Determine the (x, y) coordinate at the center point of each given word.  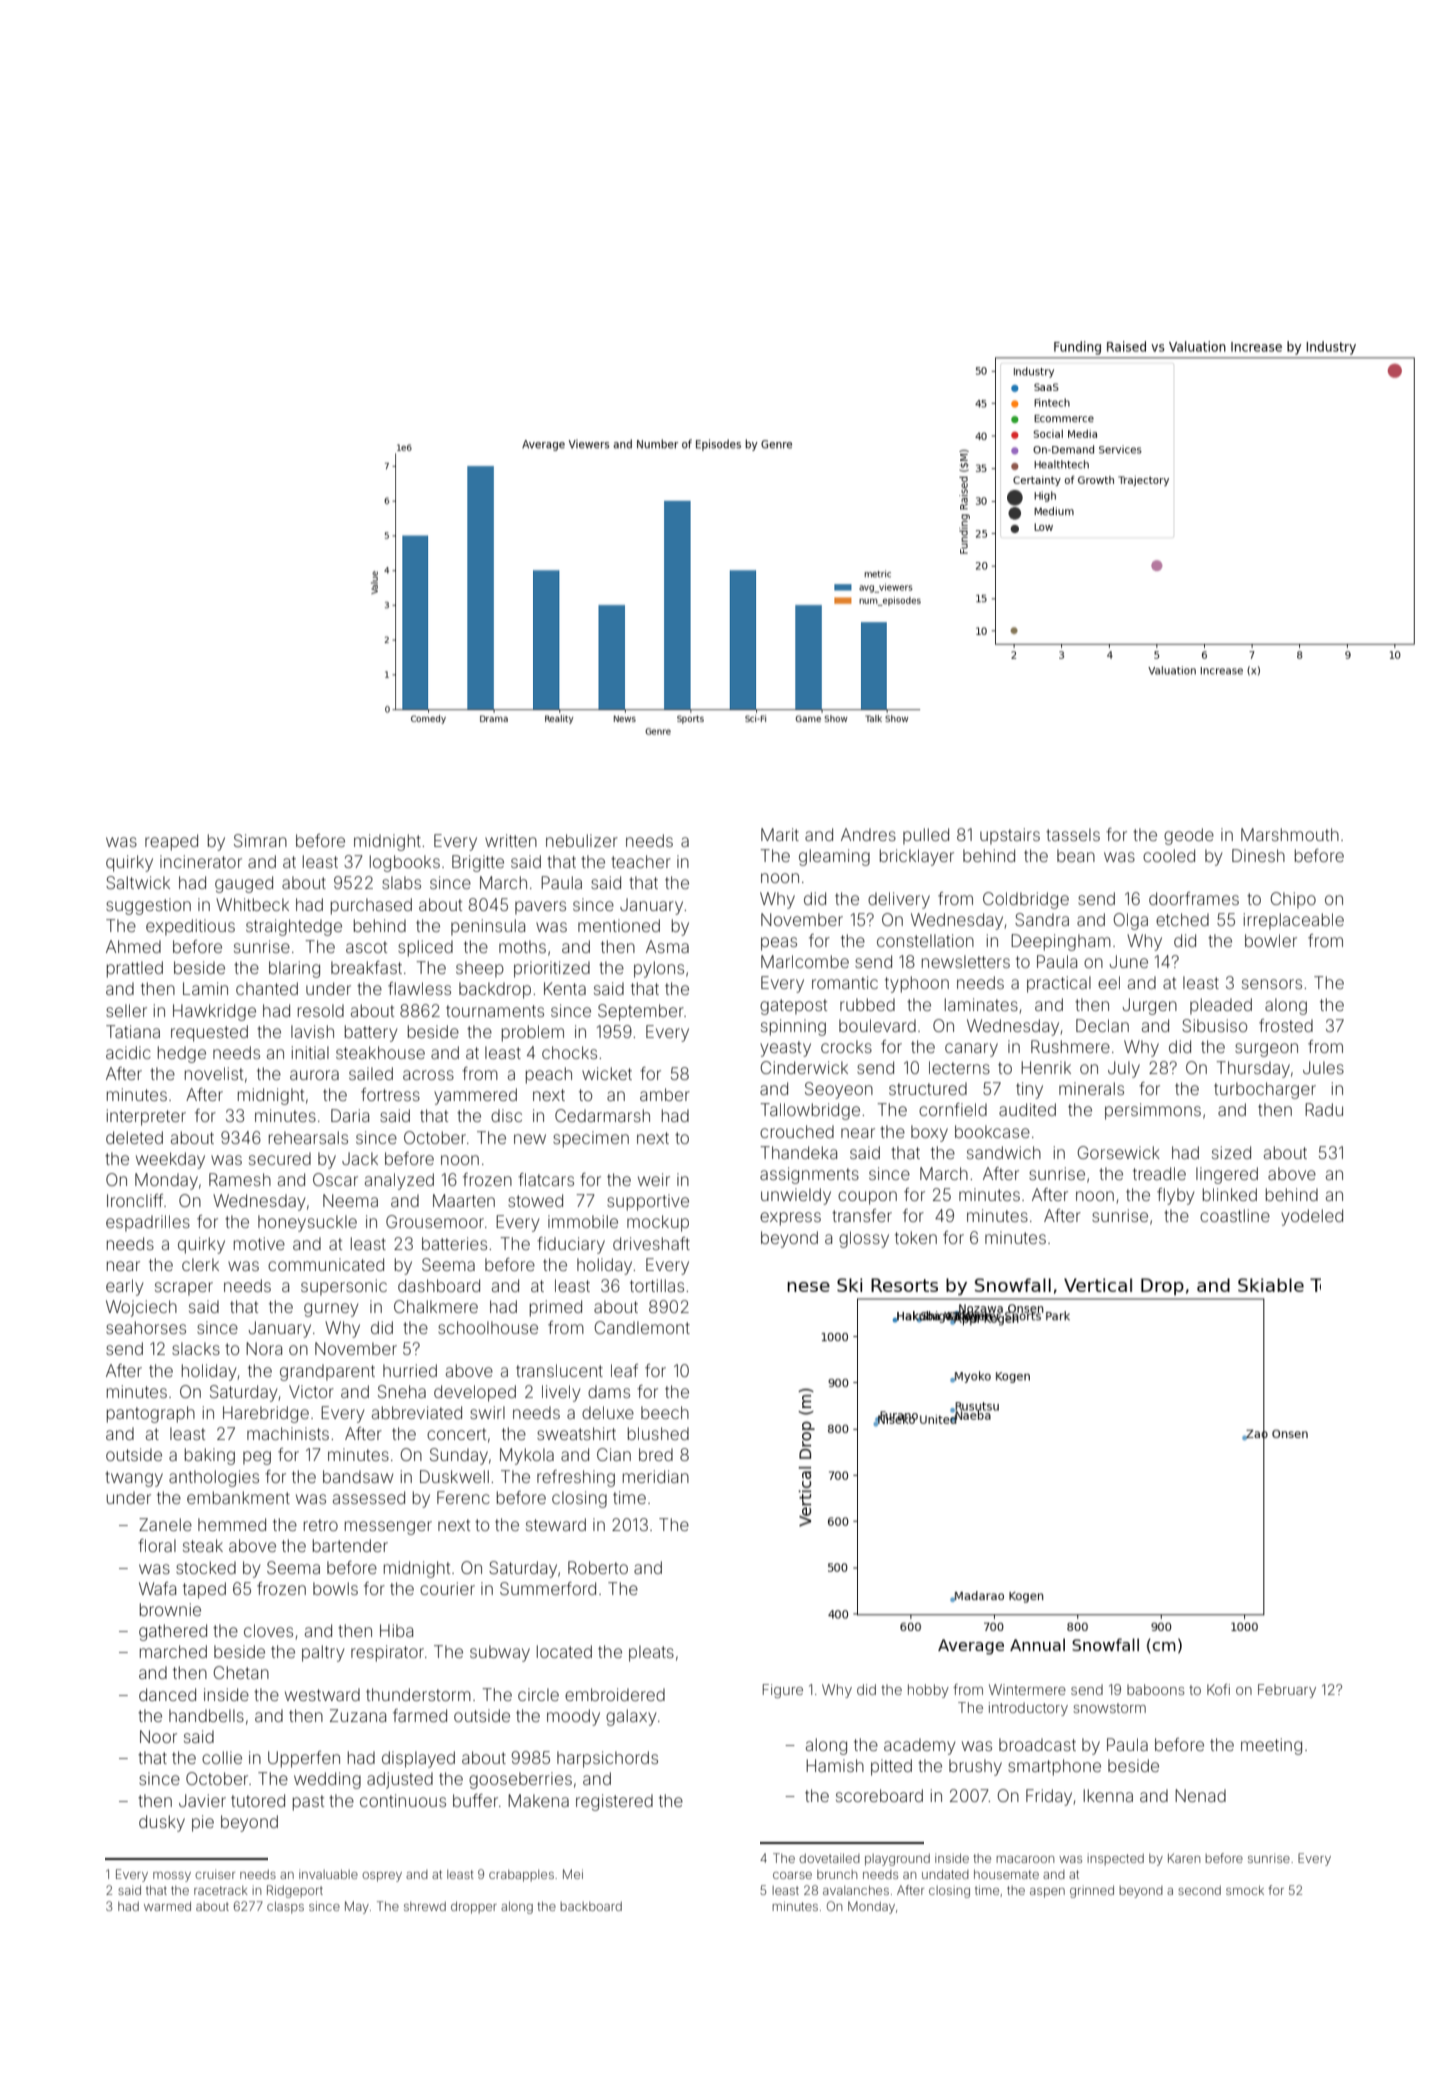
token (916, 1237)
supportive (648, 1202)
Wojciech (141, 1308)
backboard (591, 1906)
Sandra (1042, 919)
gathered (173, 1632)
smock (1245, 1890)
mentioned (619, 925)
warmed (167, 1906)
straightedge (294, 927)
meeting (1271, 1746)
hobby (928, 1691)
